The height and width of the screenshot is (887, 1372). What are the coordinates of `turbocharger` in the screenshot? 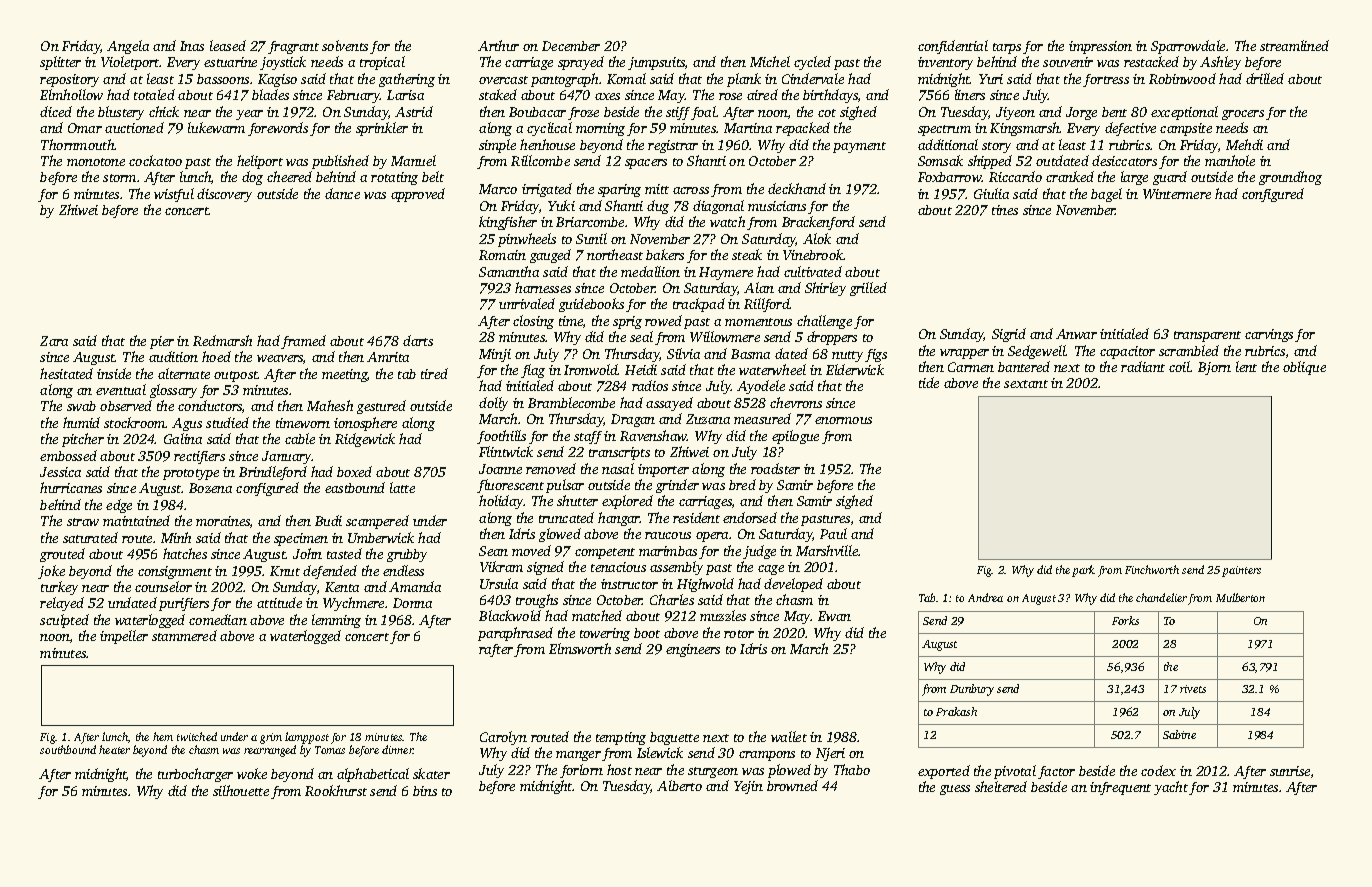 It's located at (195, 775).
